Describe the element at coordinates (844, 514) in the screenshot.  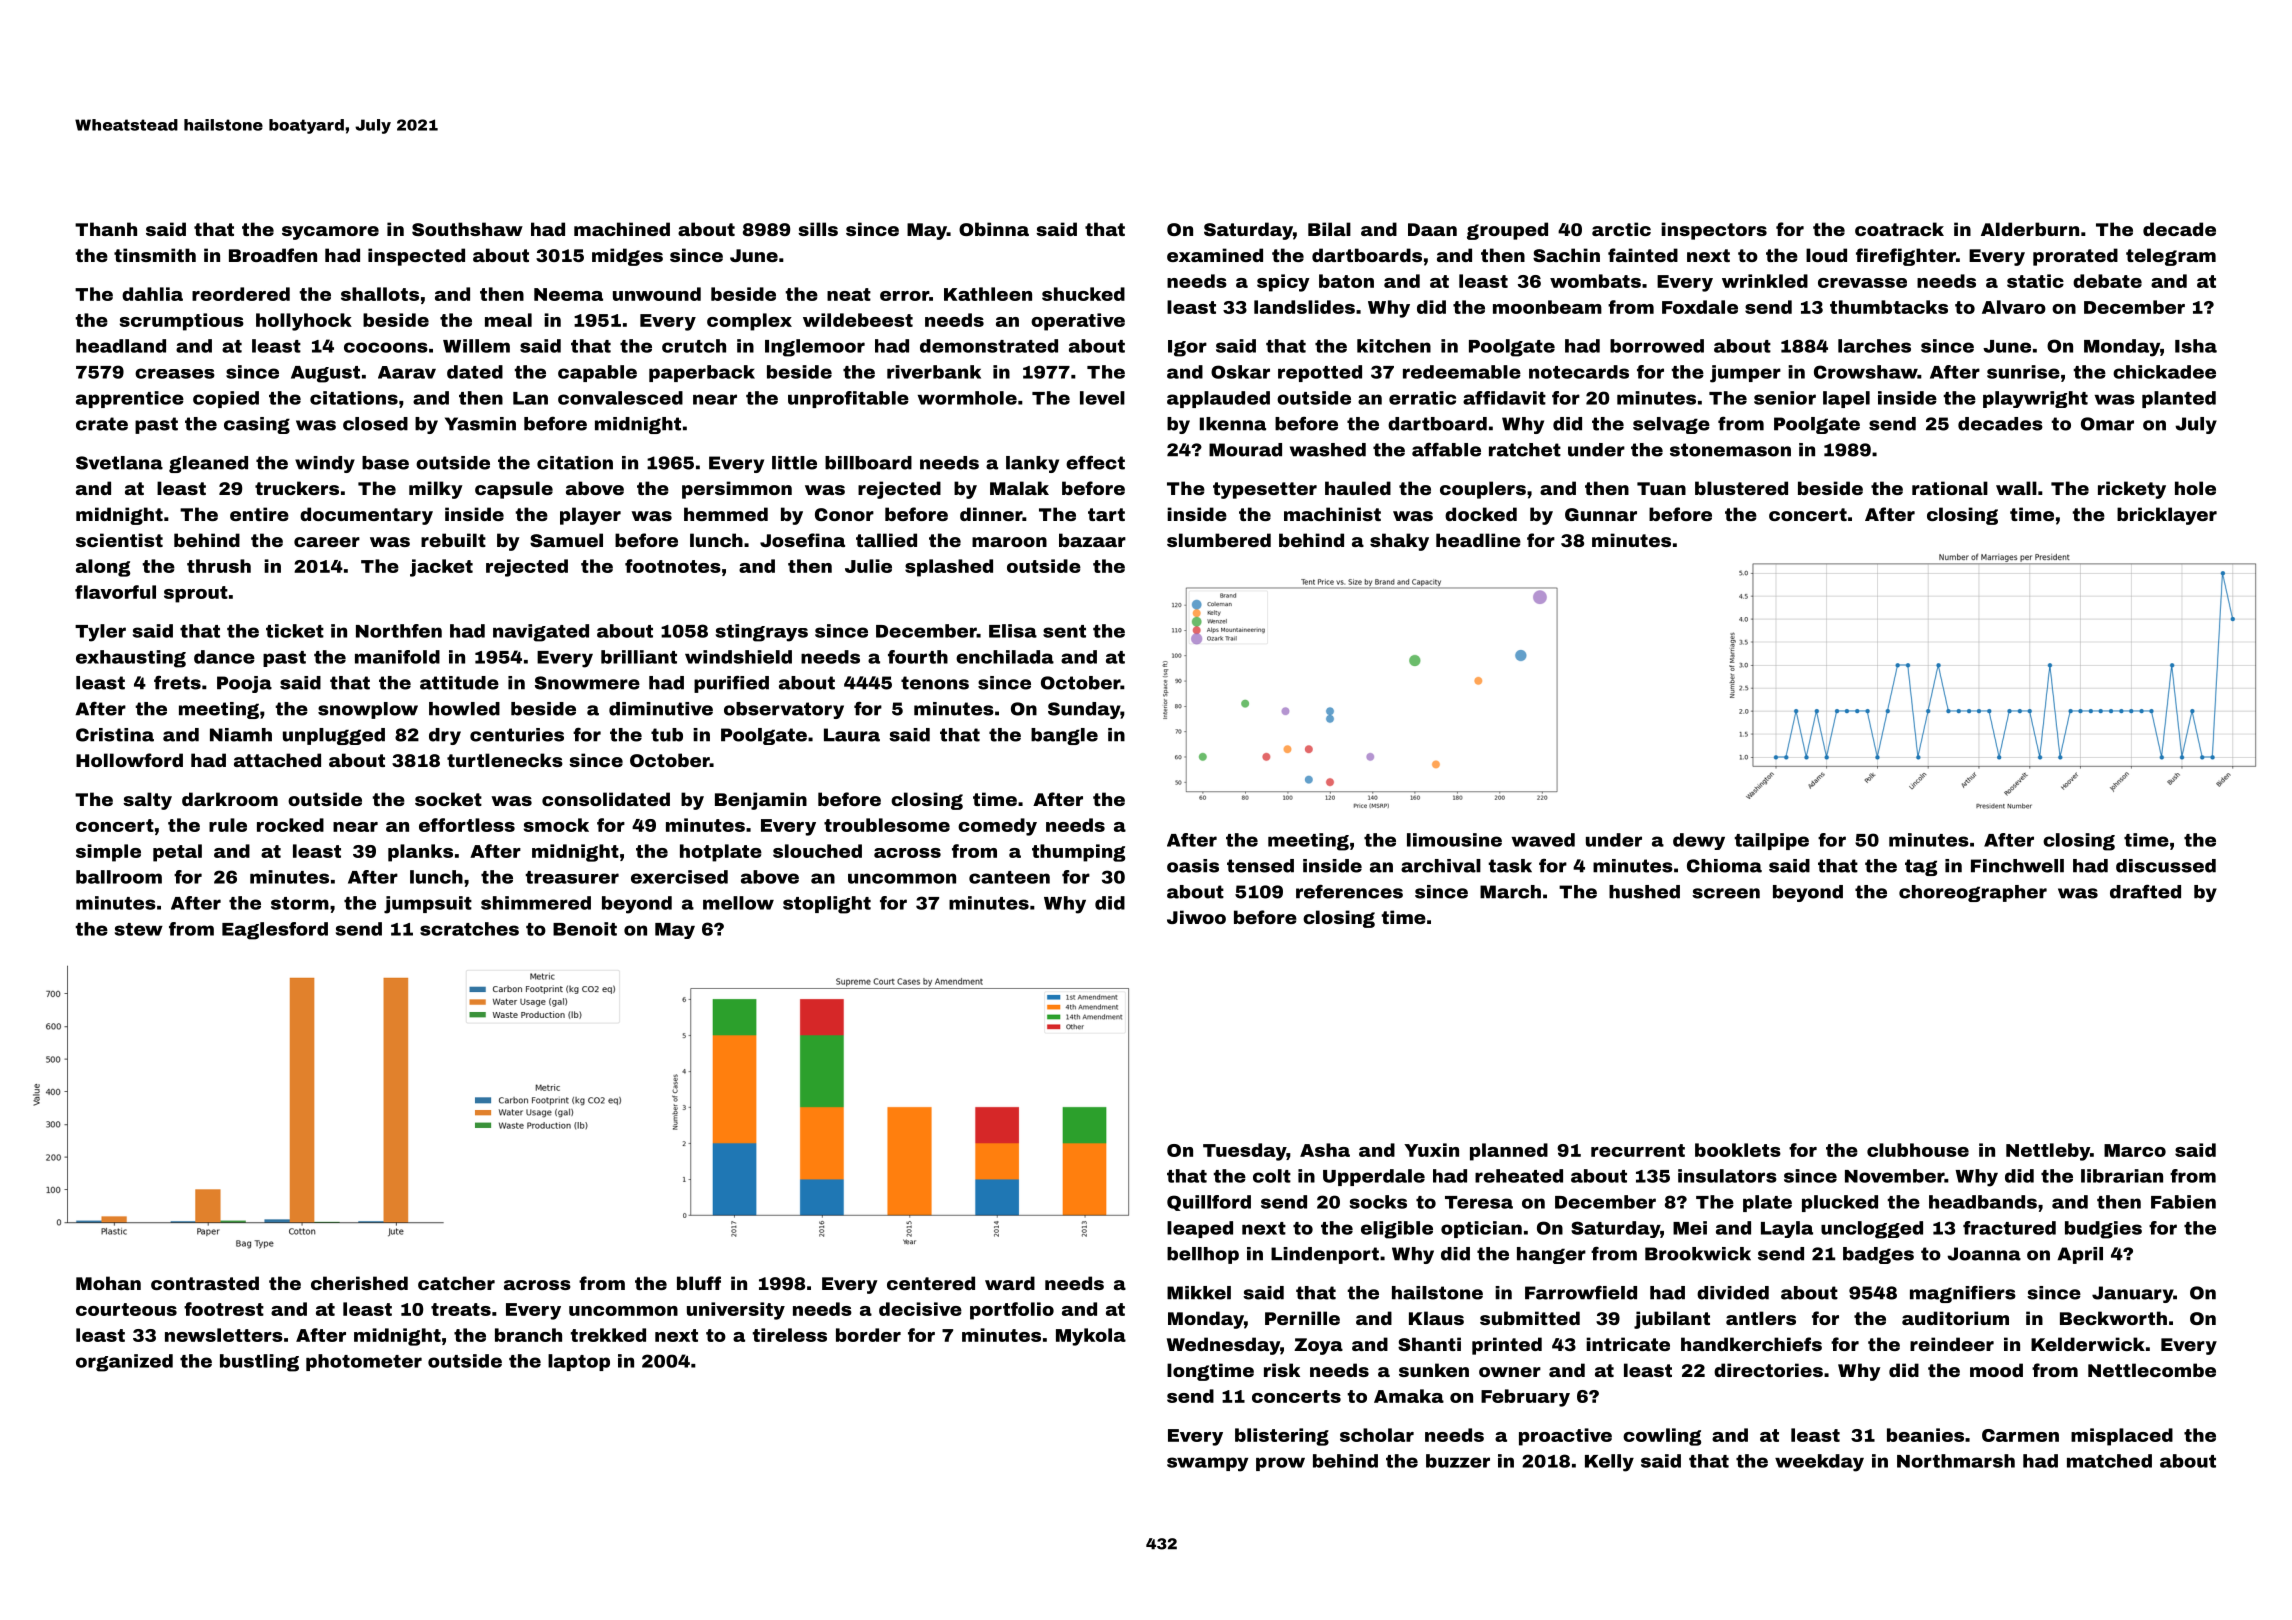
I see `Conor` at that location.
